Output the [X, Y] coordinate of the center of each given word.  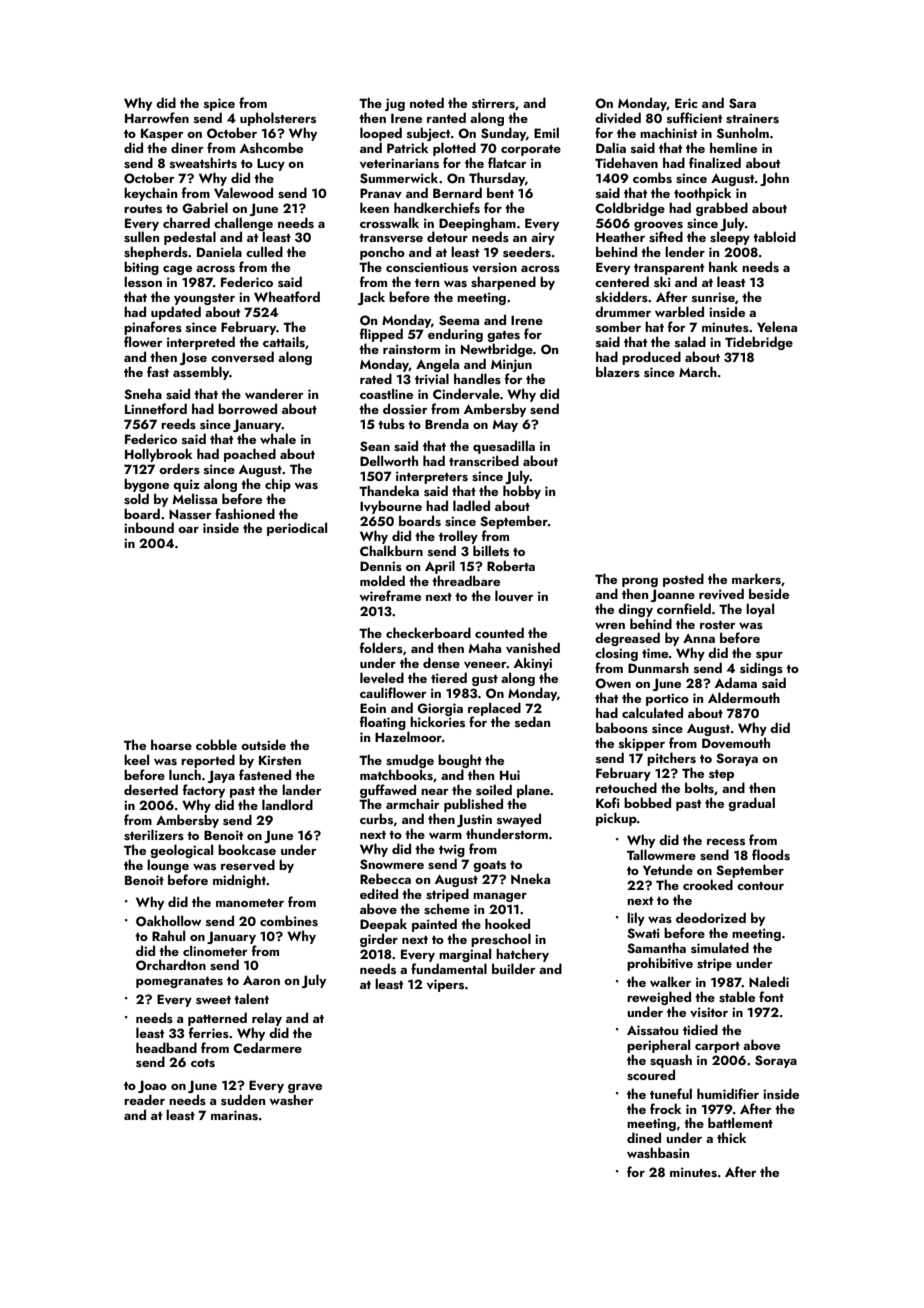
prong [640, 582]
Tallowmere [661, 854]
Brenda [447, 423]
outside [263, 745]
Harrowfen [157, 117]
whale [278, 438]
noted [427, 102]
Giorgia [440, 709]
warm [445, 836]
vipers [445, 985]
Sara [742, 103]
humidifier [728, 1093]
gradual [751, 804]
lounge [168, 866]
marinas [234, 1115]
